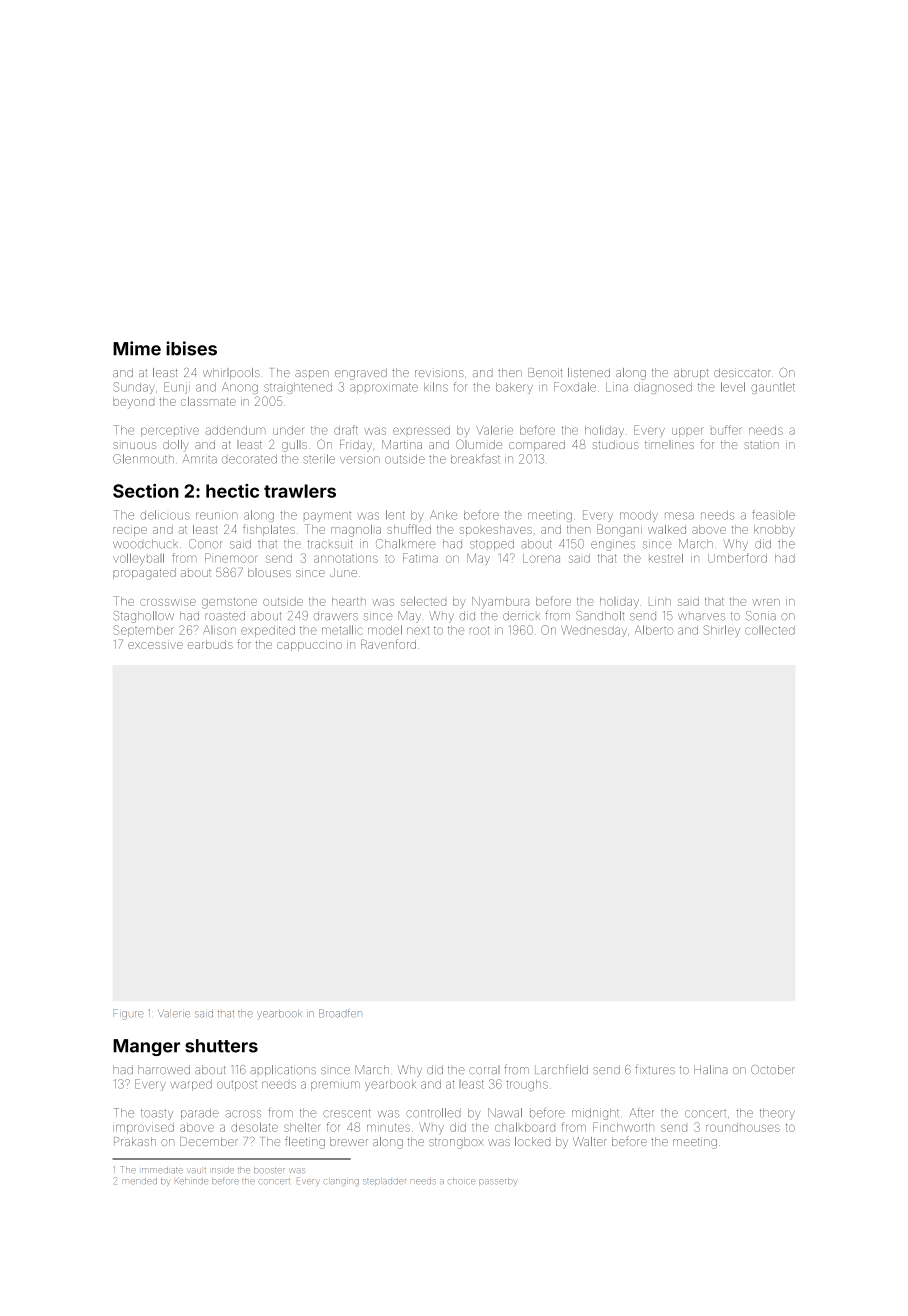  I want to click on October, so click(773, 1069).
